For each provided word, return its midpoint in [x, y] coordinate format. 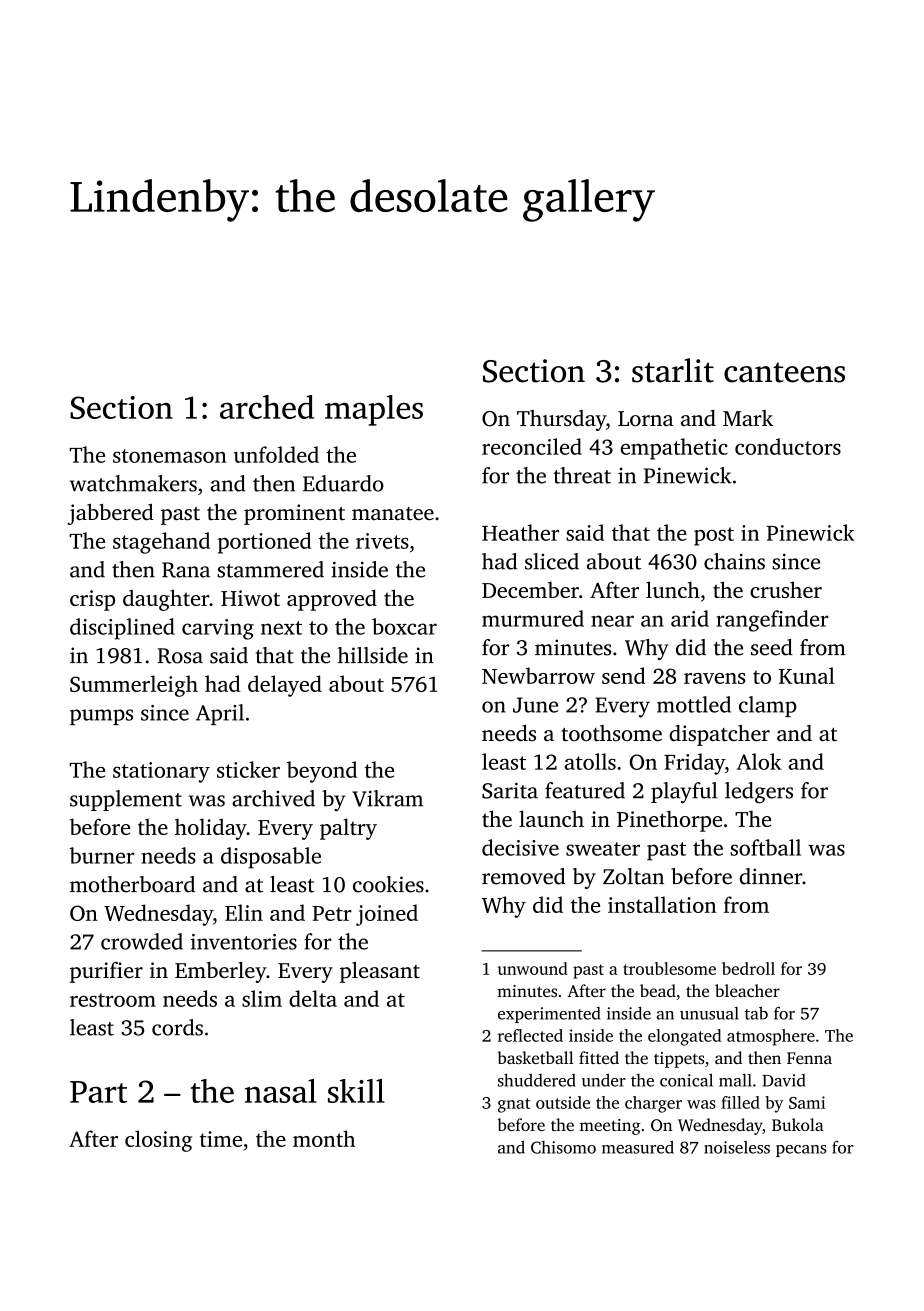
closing [158, 1141]
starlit [673, 370]
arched [267, 407]
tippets [679, 1060]
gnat [514, 1105]
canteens [784, 372]
